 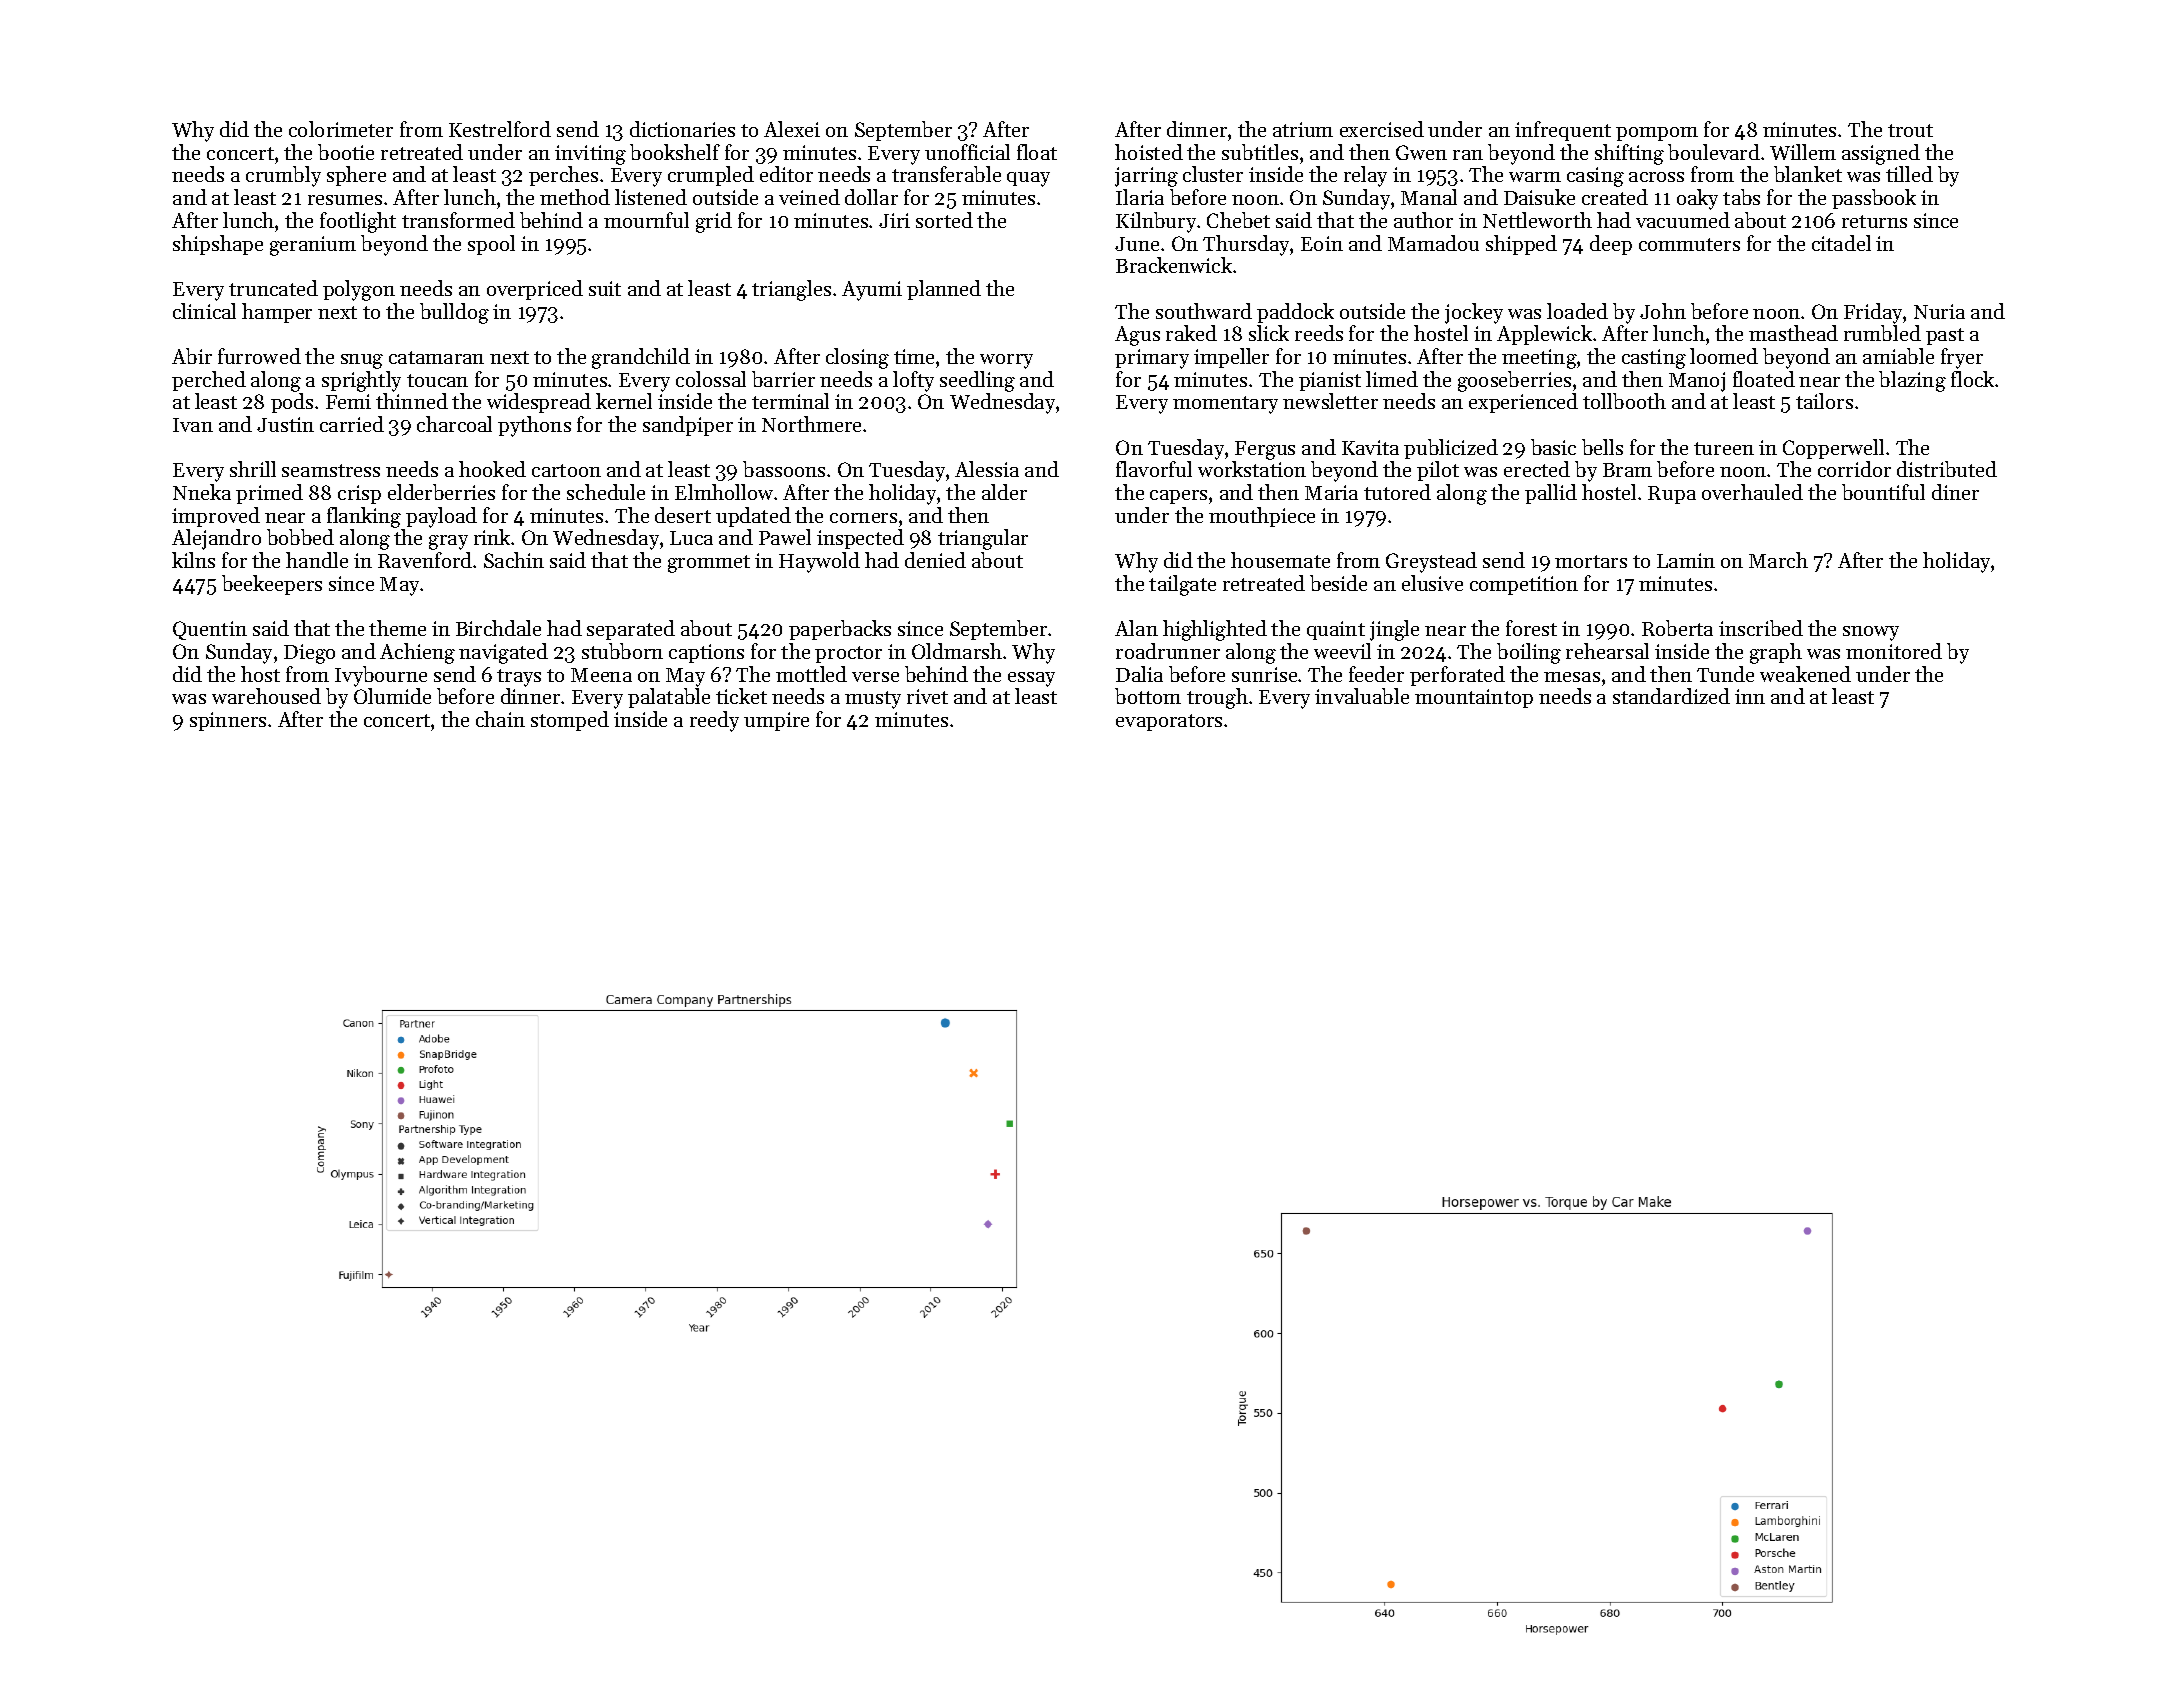 I want to click on closing, so click(x=857, y=358).
